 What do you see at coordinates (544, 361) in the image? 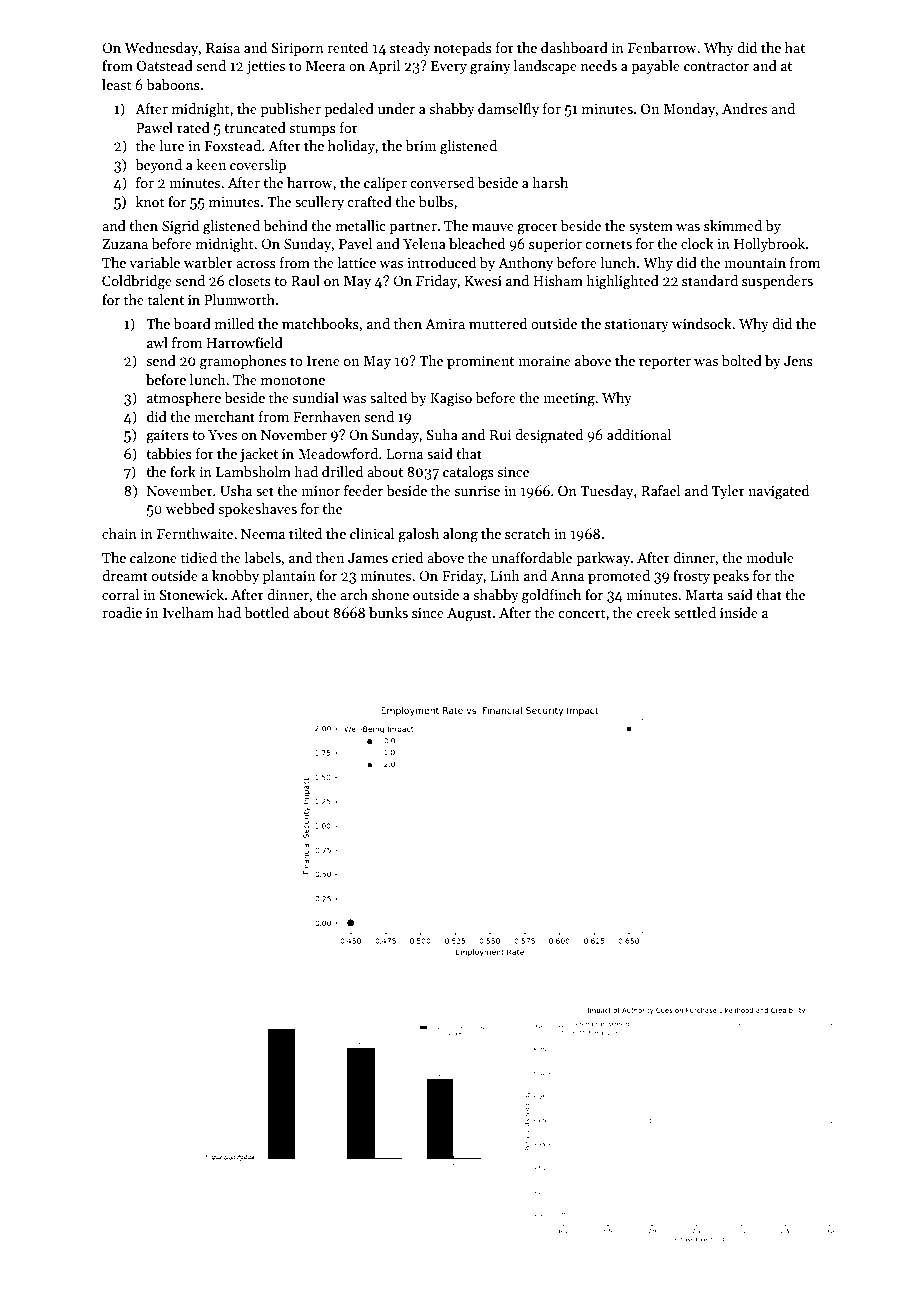
I see `moraine` at bounding box center [544, 361].
